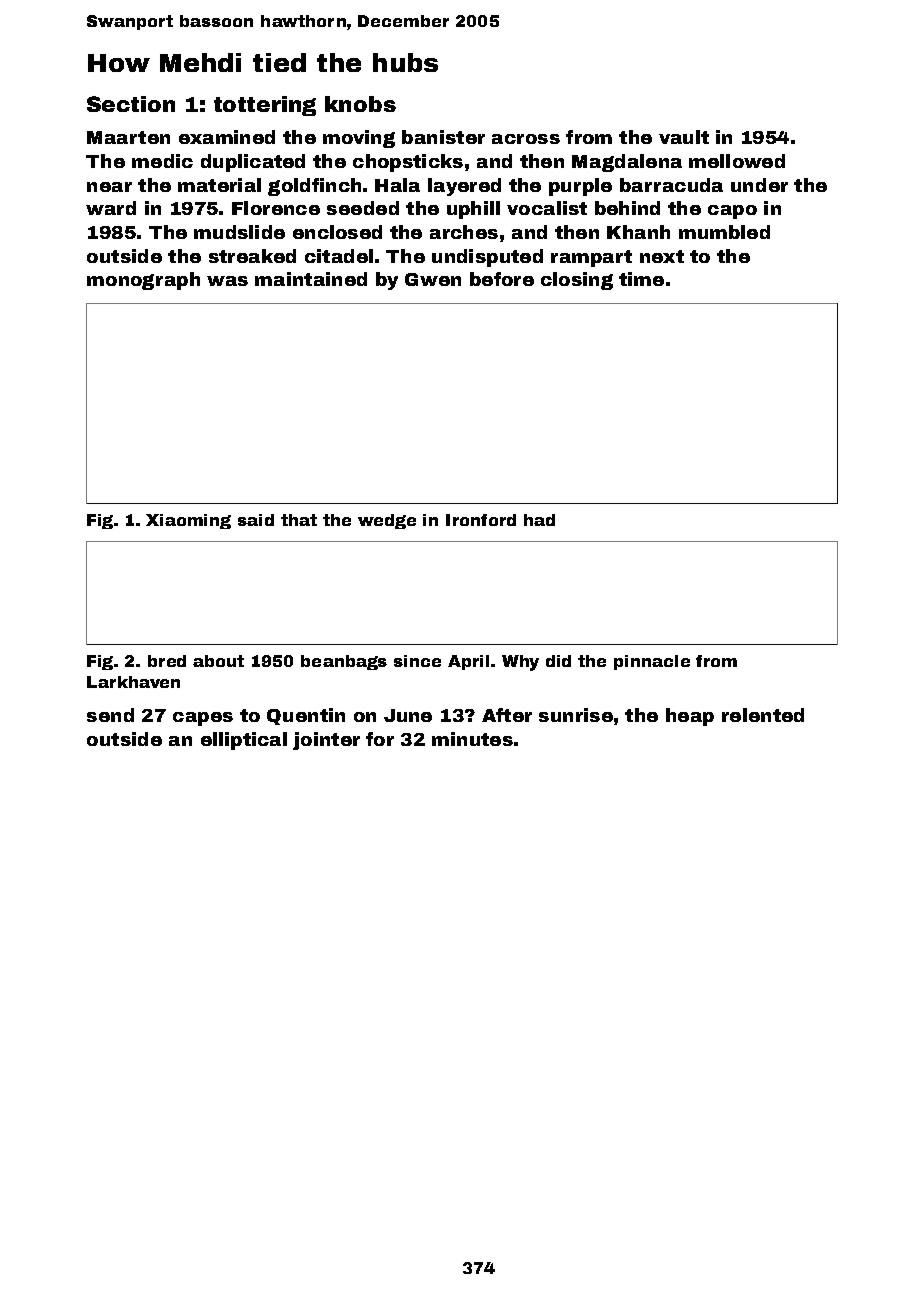 The height and width of the screenshot is (1308, 924). I want to click on before, so click(502, 279).
